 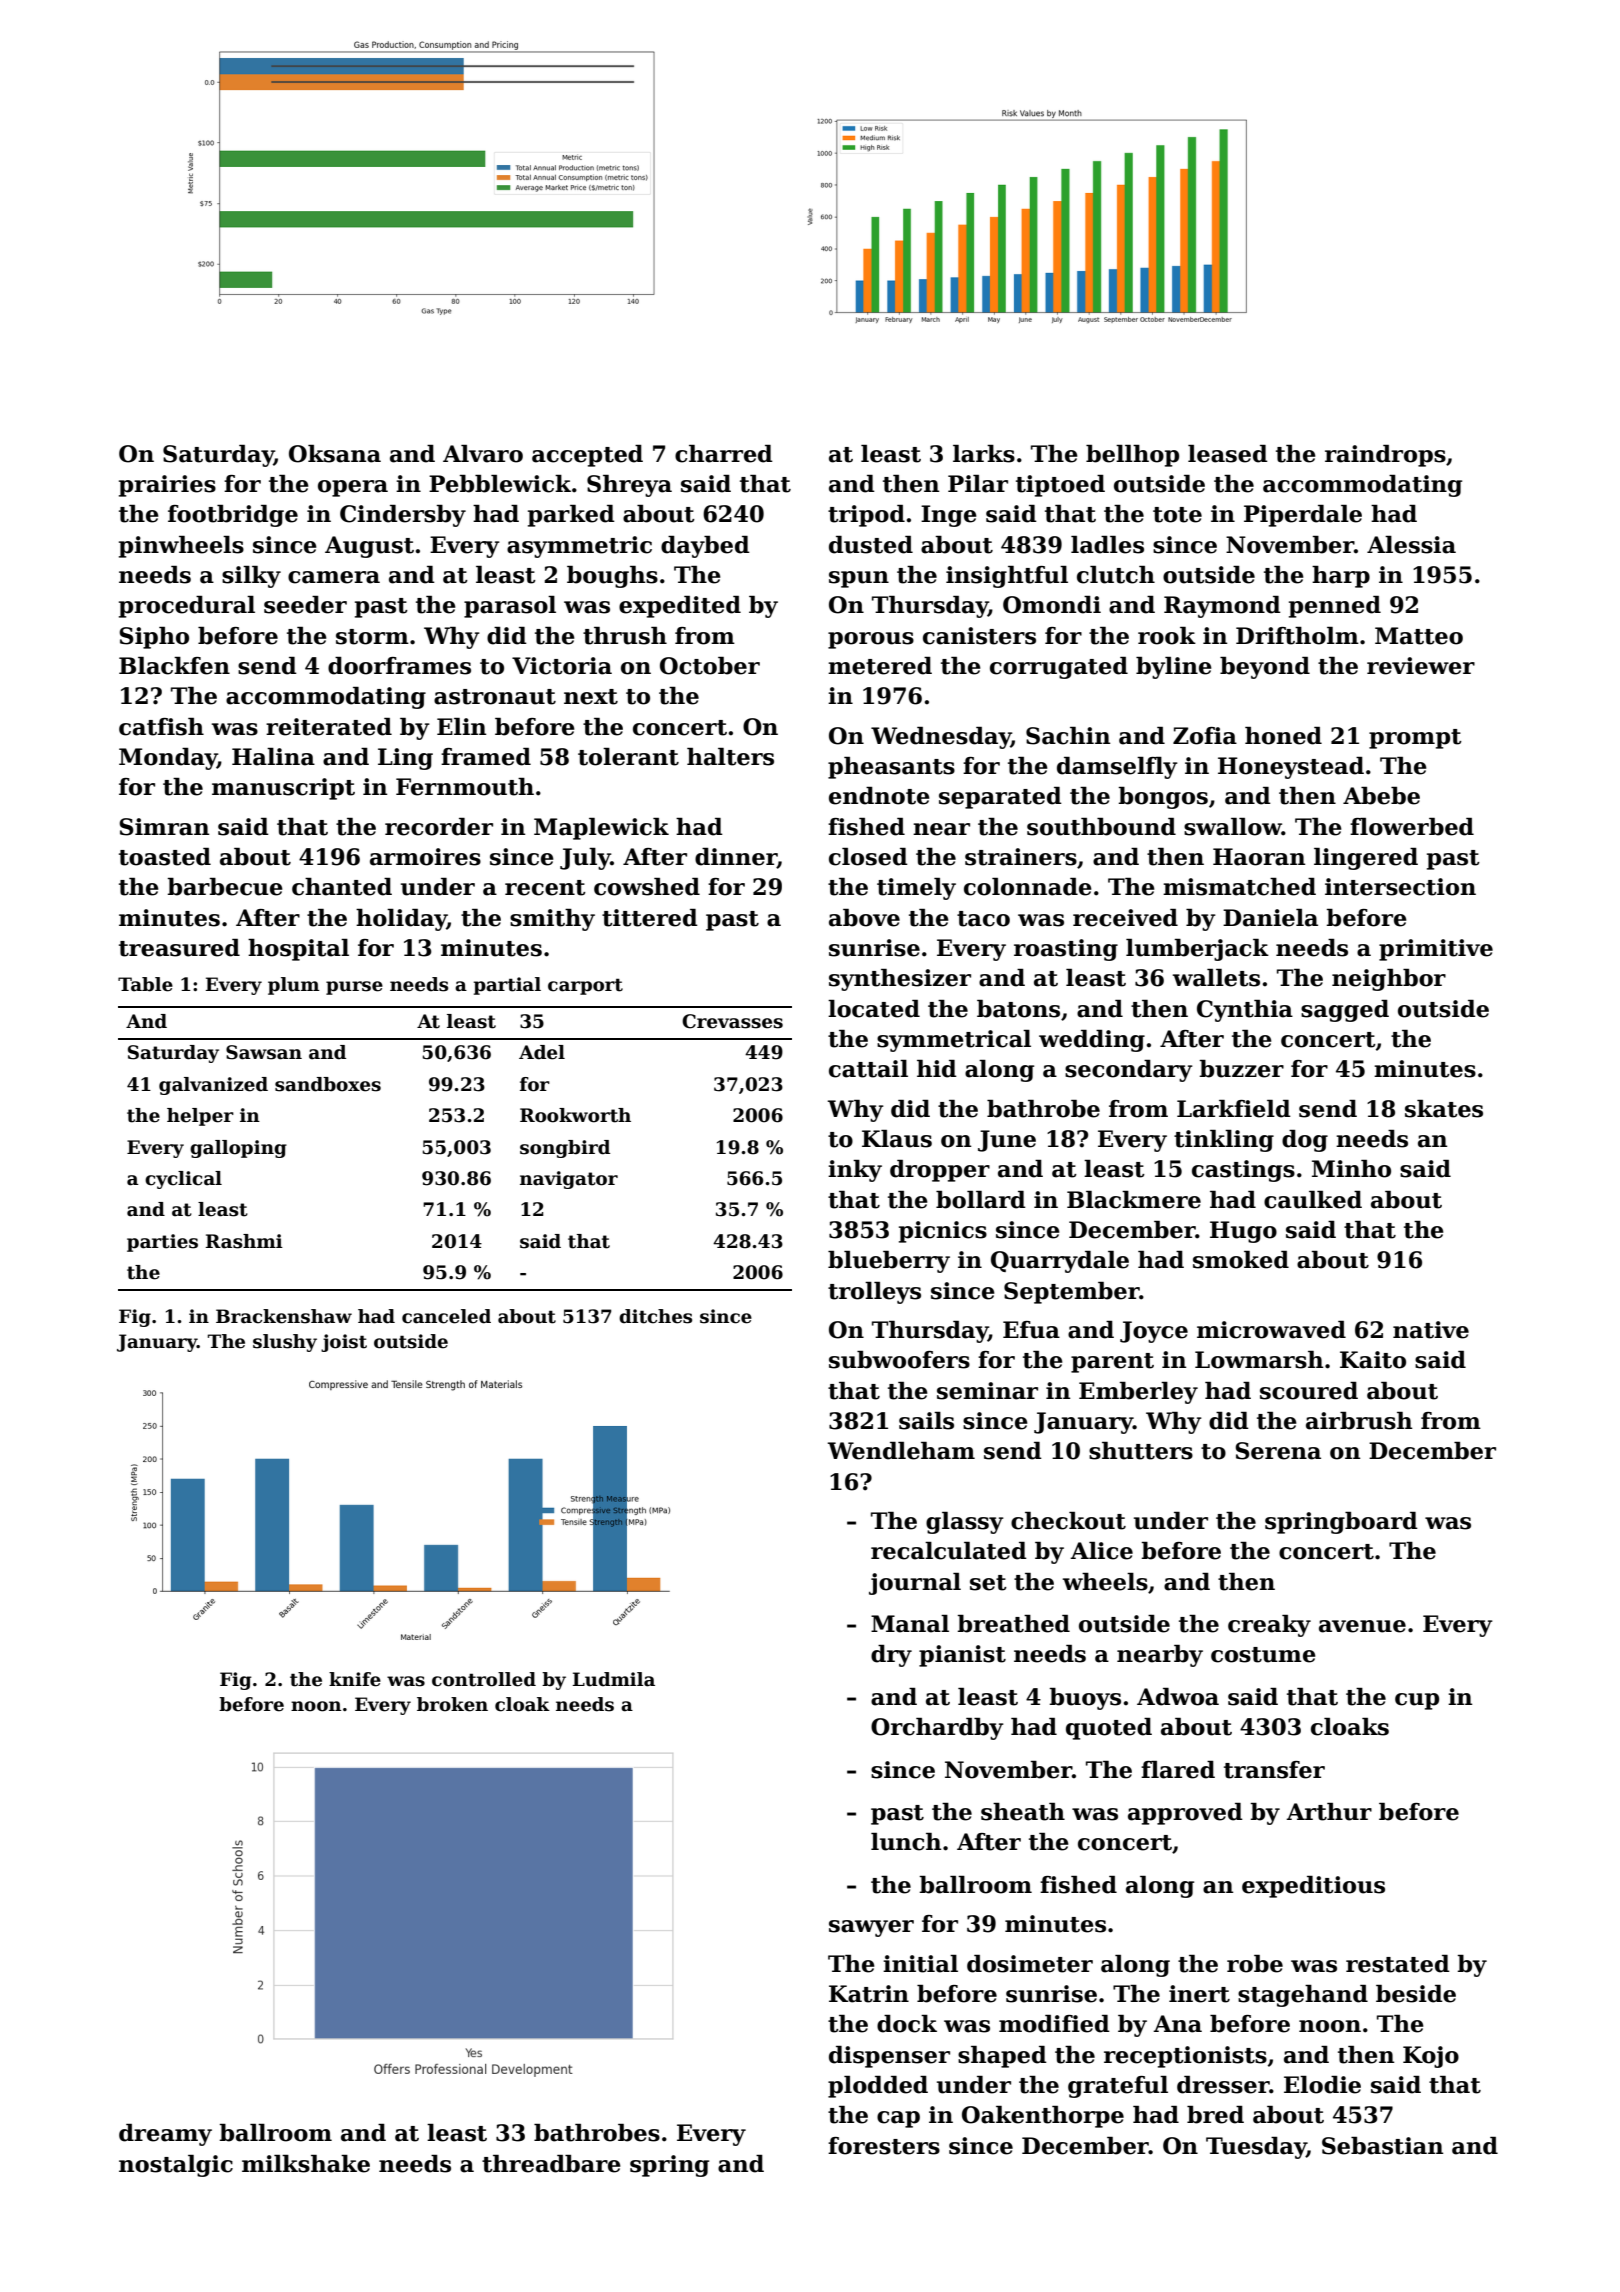 What do you see at coordinates (1398, 1964) in the image?
I see `restated` at bounding box center [1398, 1964].
